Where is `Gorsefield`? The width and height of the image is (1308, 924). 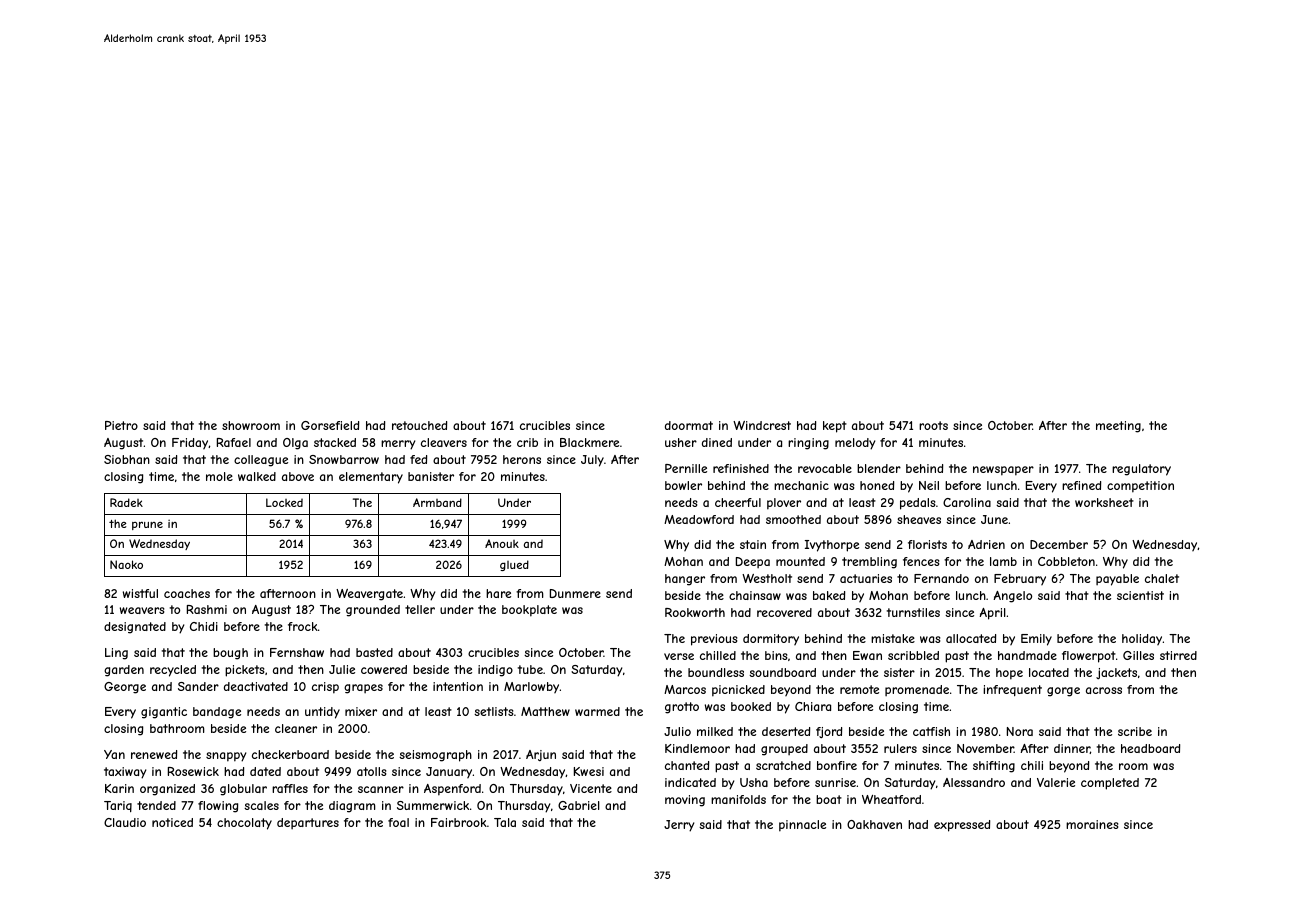 Gorsefield is located at coordinates (330, 425).
